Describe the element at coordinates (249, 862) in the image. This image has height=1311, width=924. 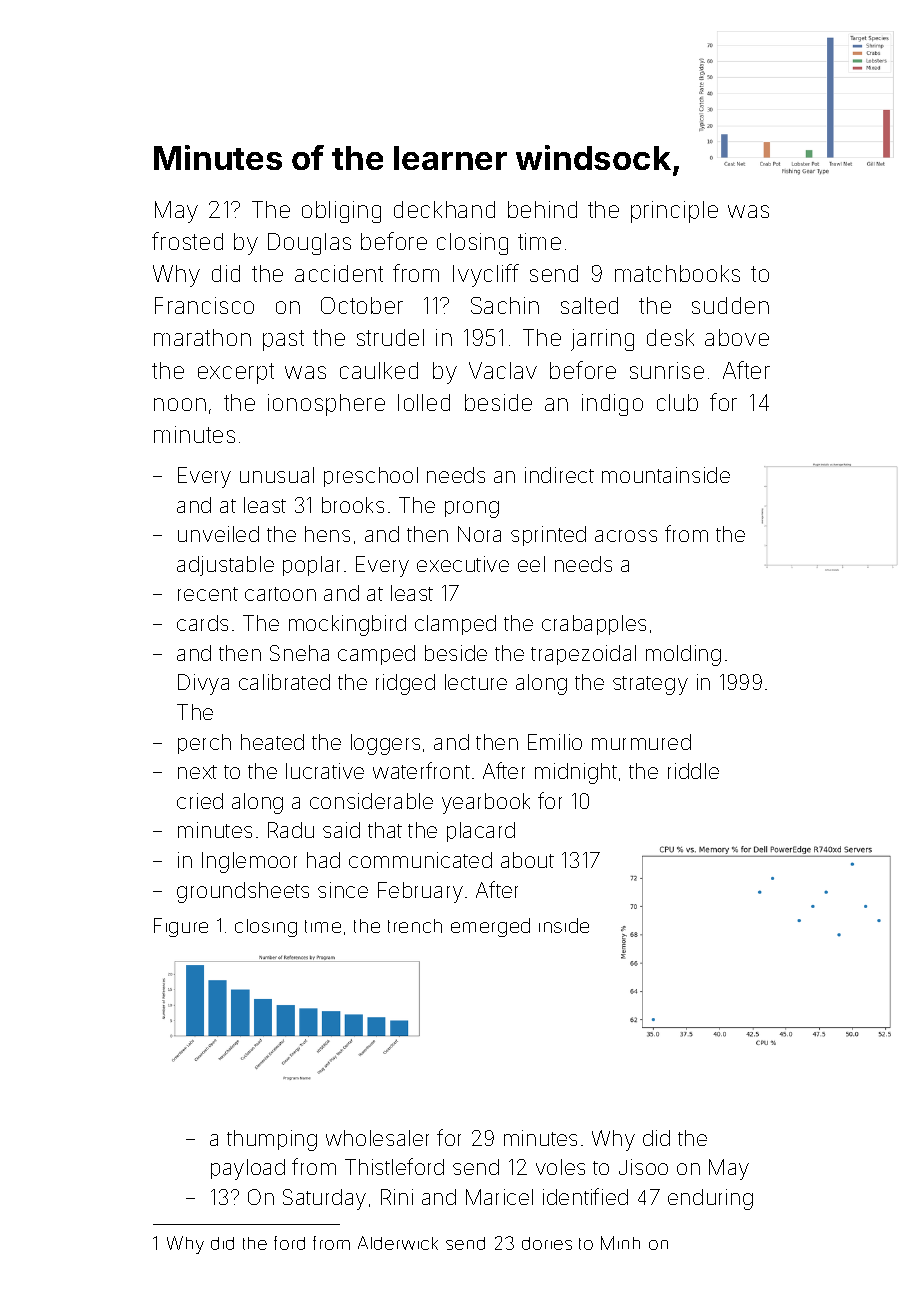
I see `Inglemoor` at that location.
